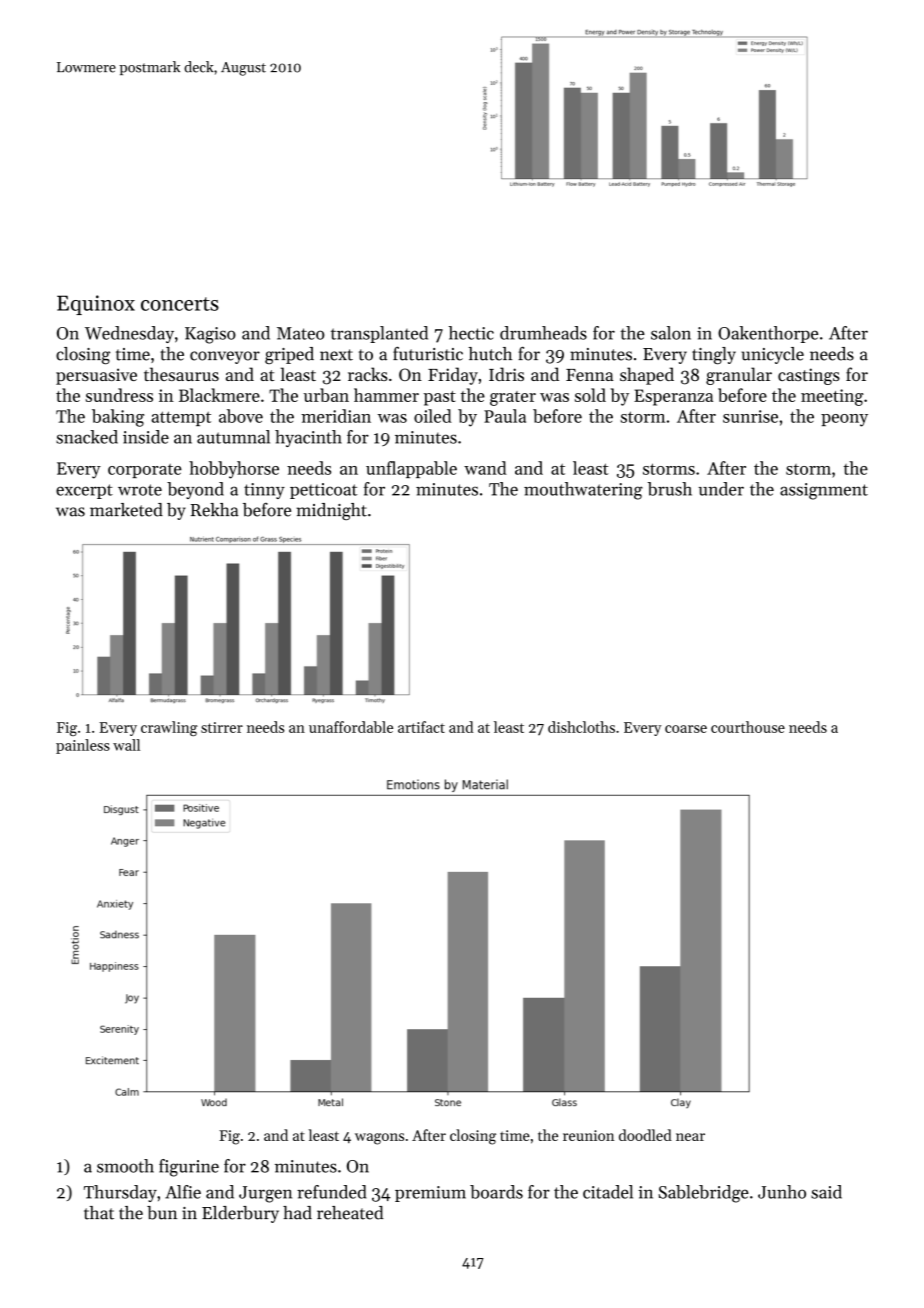  I want to click on transplanted, so click(379, 334).
